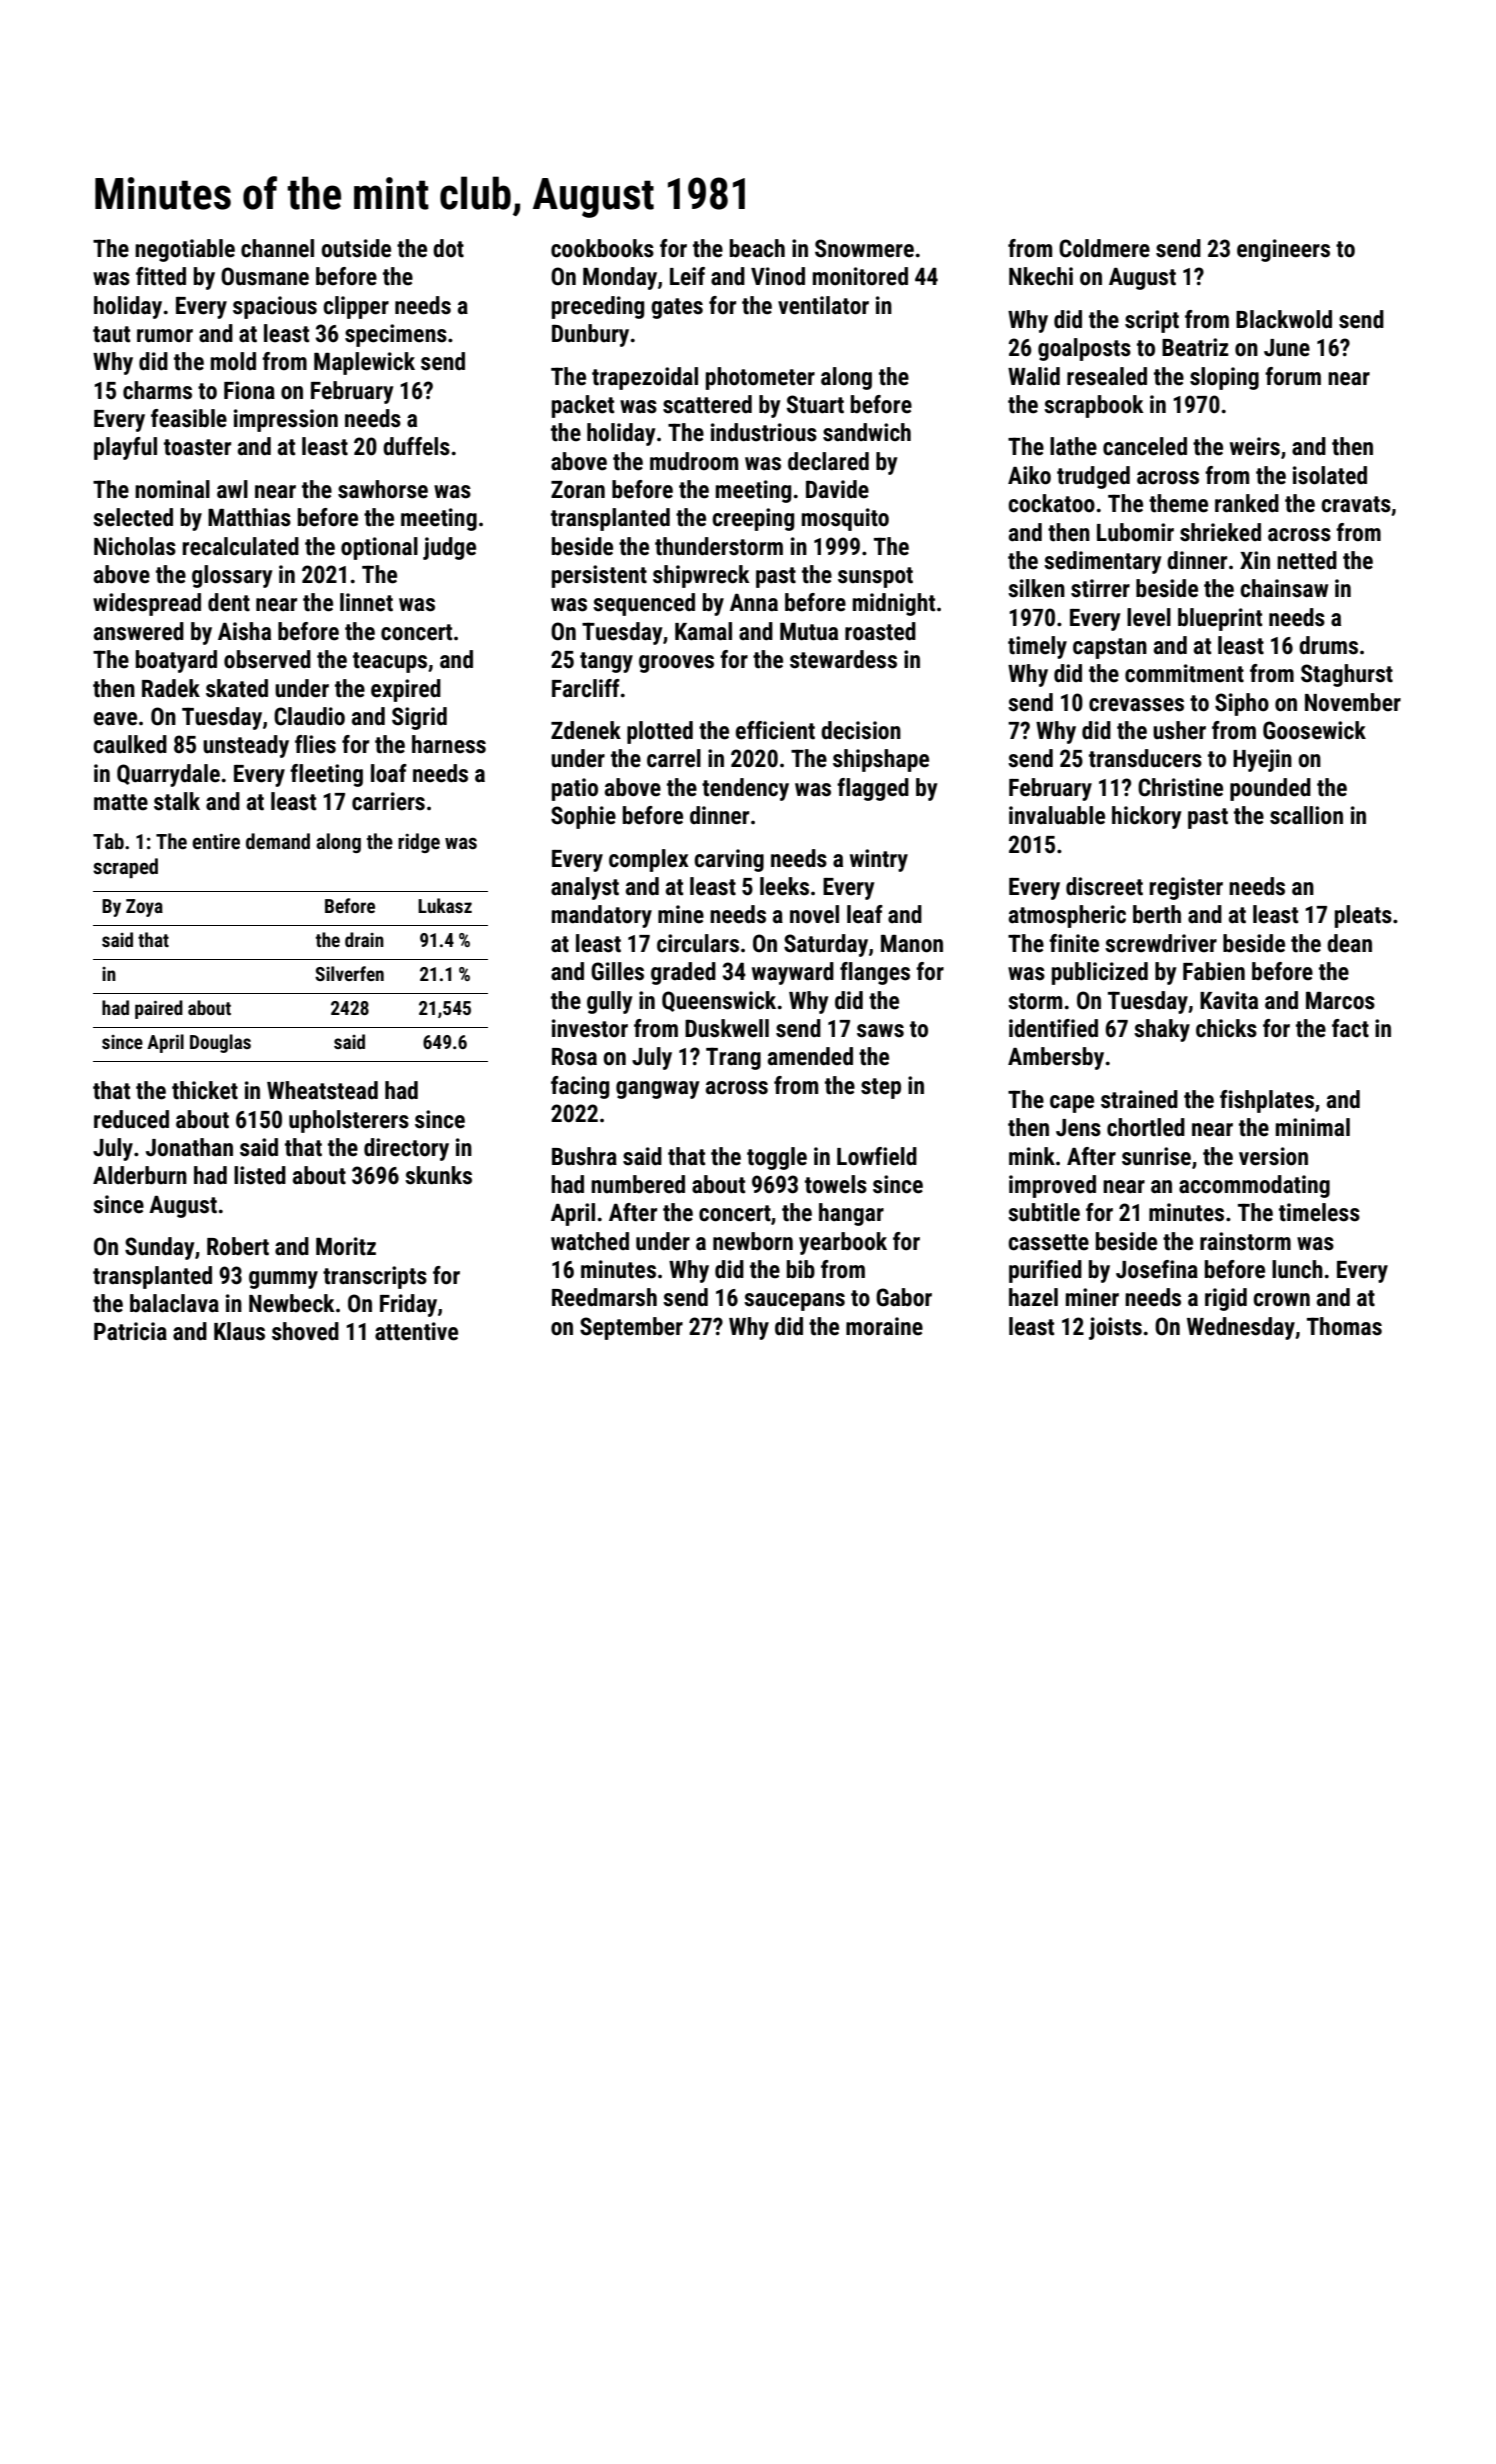  What do you see at coordinates (1307, 560) in the document?
I see `netted` at bounding box center [1307, 560].
